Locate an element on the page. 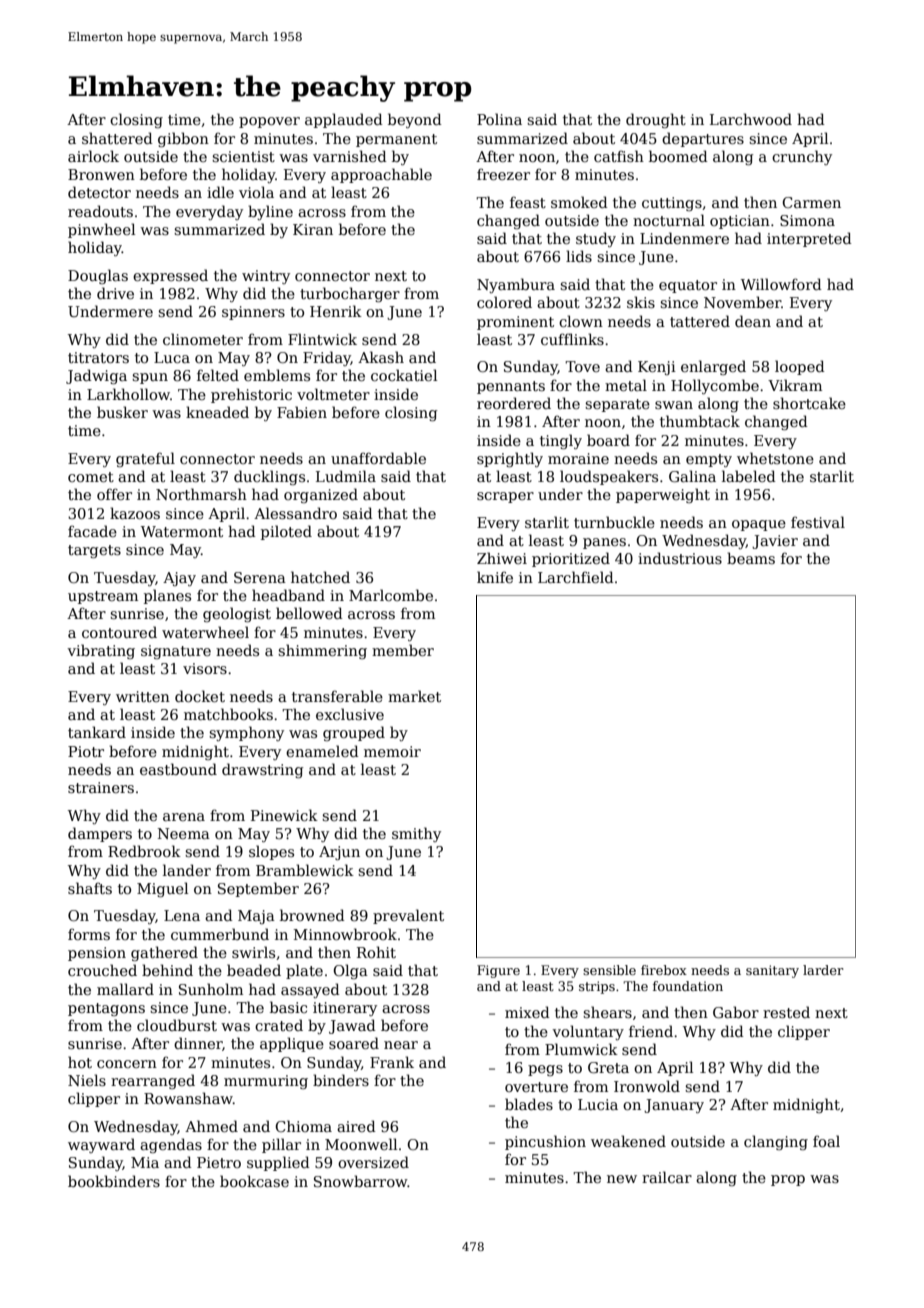  detector is located at coordinates (99, 192).
